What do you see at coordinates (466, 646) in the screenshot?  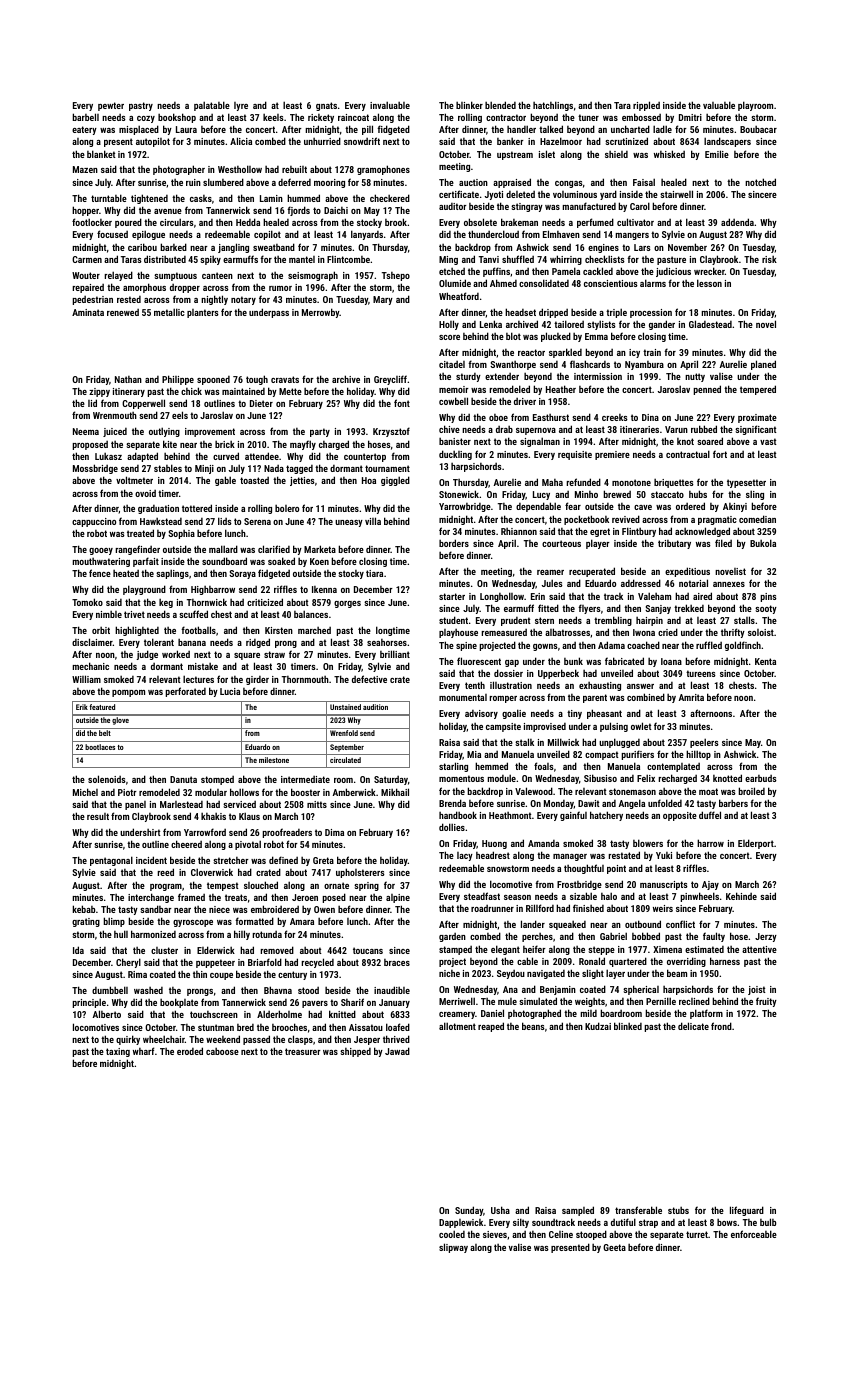 I see `spine` at bounding box center [466, 646].
